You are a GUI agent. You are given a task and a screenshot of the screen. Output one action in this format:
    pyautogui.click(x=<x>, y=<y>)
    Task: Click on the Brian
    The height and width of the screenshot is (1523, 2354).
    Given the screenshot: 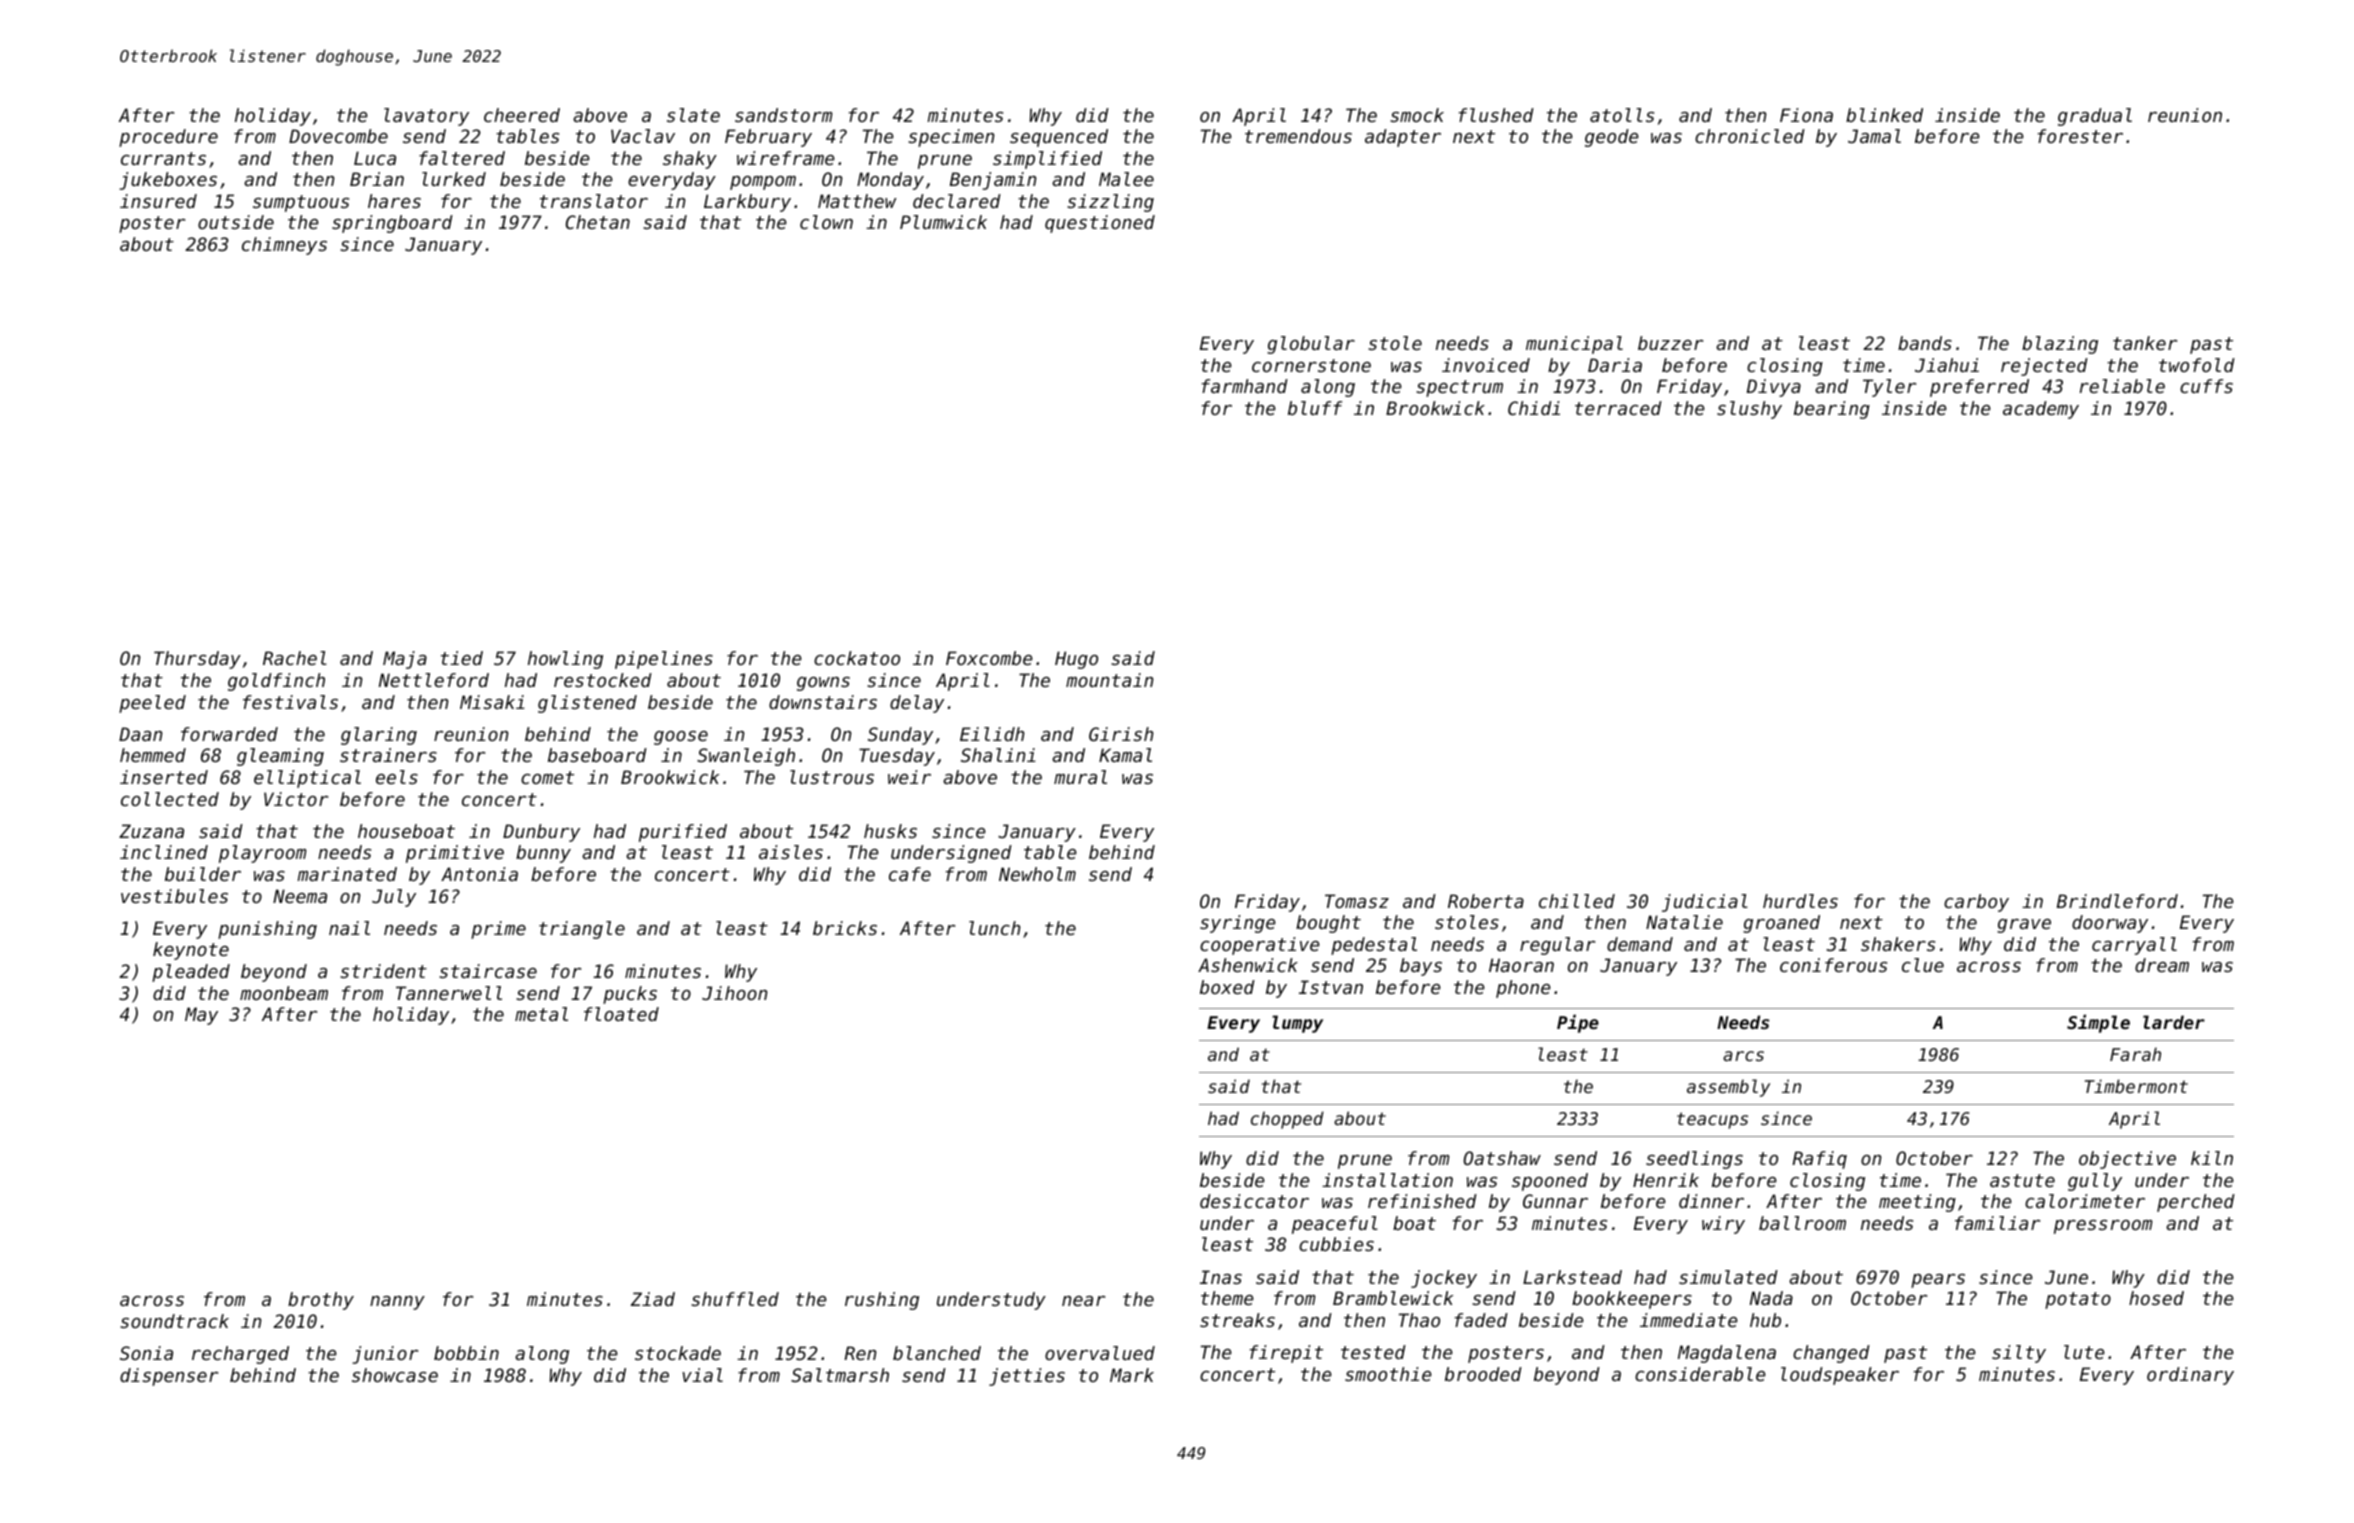 What is the action you would take?
    pyautogui.click(x=377, y=179)
